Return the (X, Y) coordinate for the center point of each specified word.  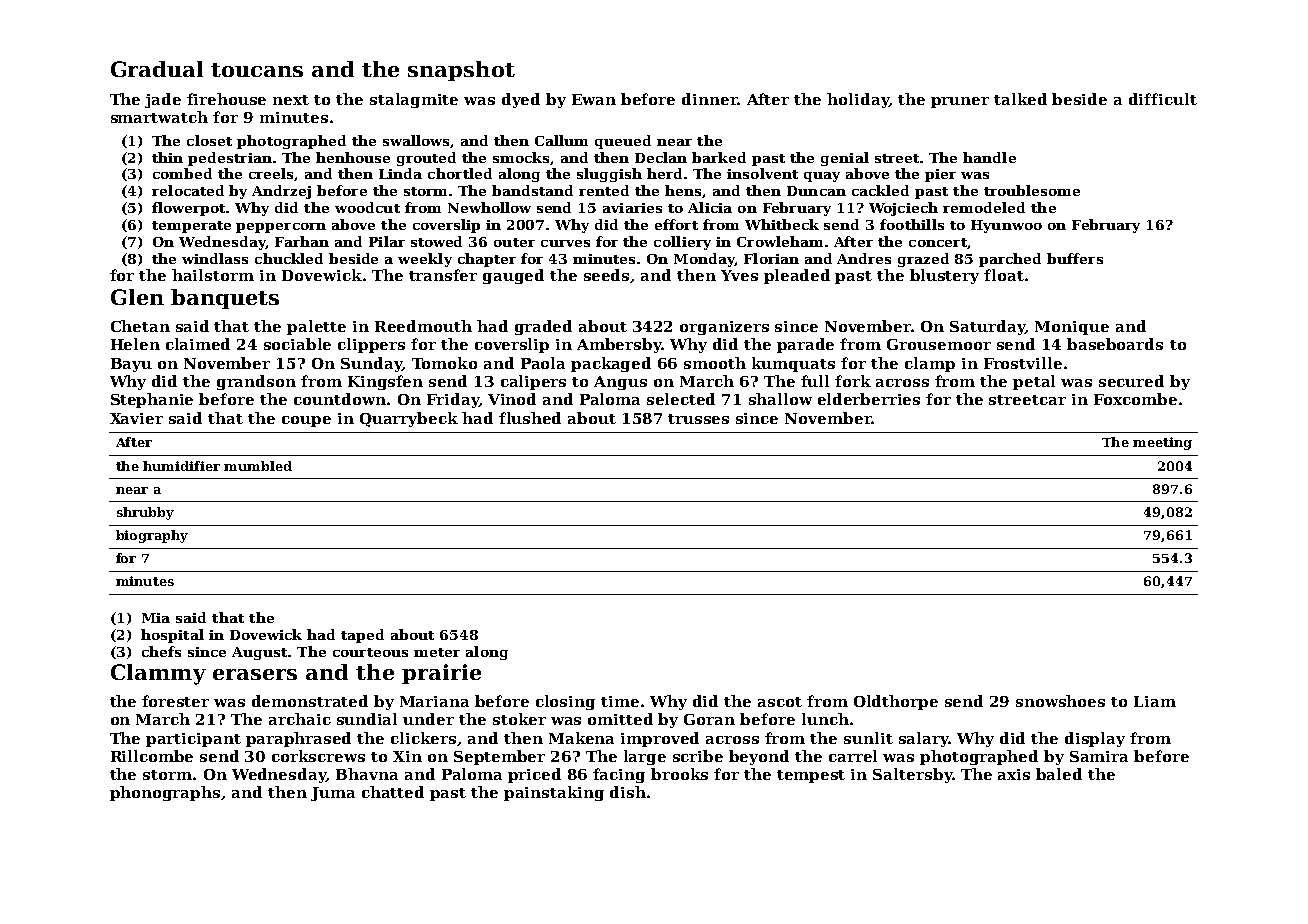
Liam (1155, 701)
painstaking (554, 793)
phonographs (165, 793)
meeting (1162, 443)
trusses (698, 419)
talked (1020, 99)
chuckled (289, 258)
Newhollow (489, 207)
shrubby (145, 513)
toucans (257, 70)
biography (152, 536)
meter (437, 652)
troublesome (1032, 190)
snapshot (461, 71)
